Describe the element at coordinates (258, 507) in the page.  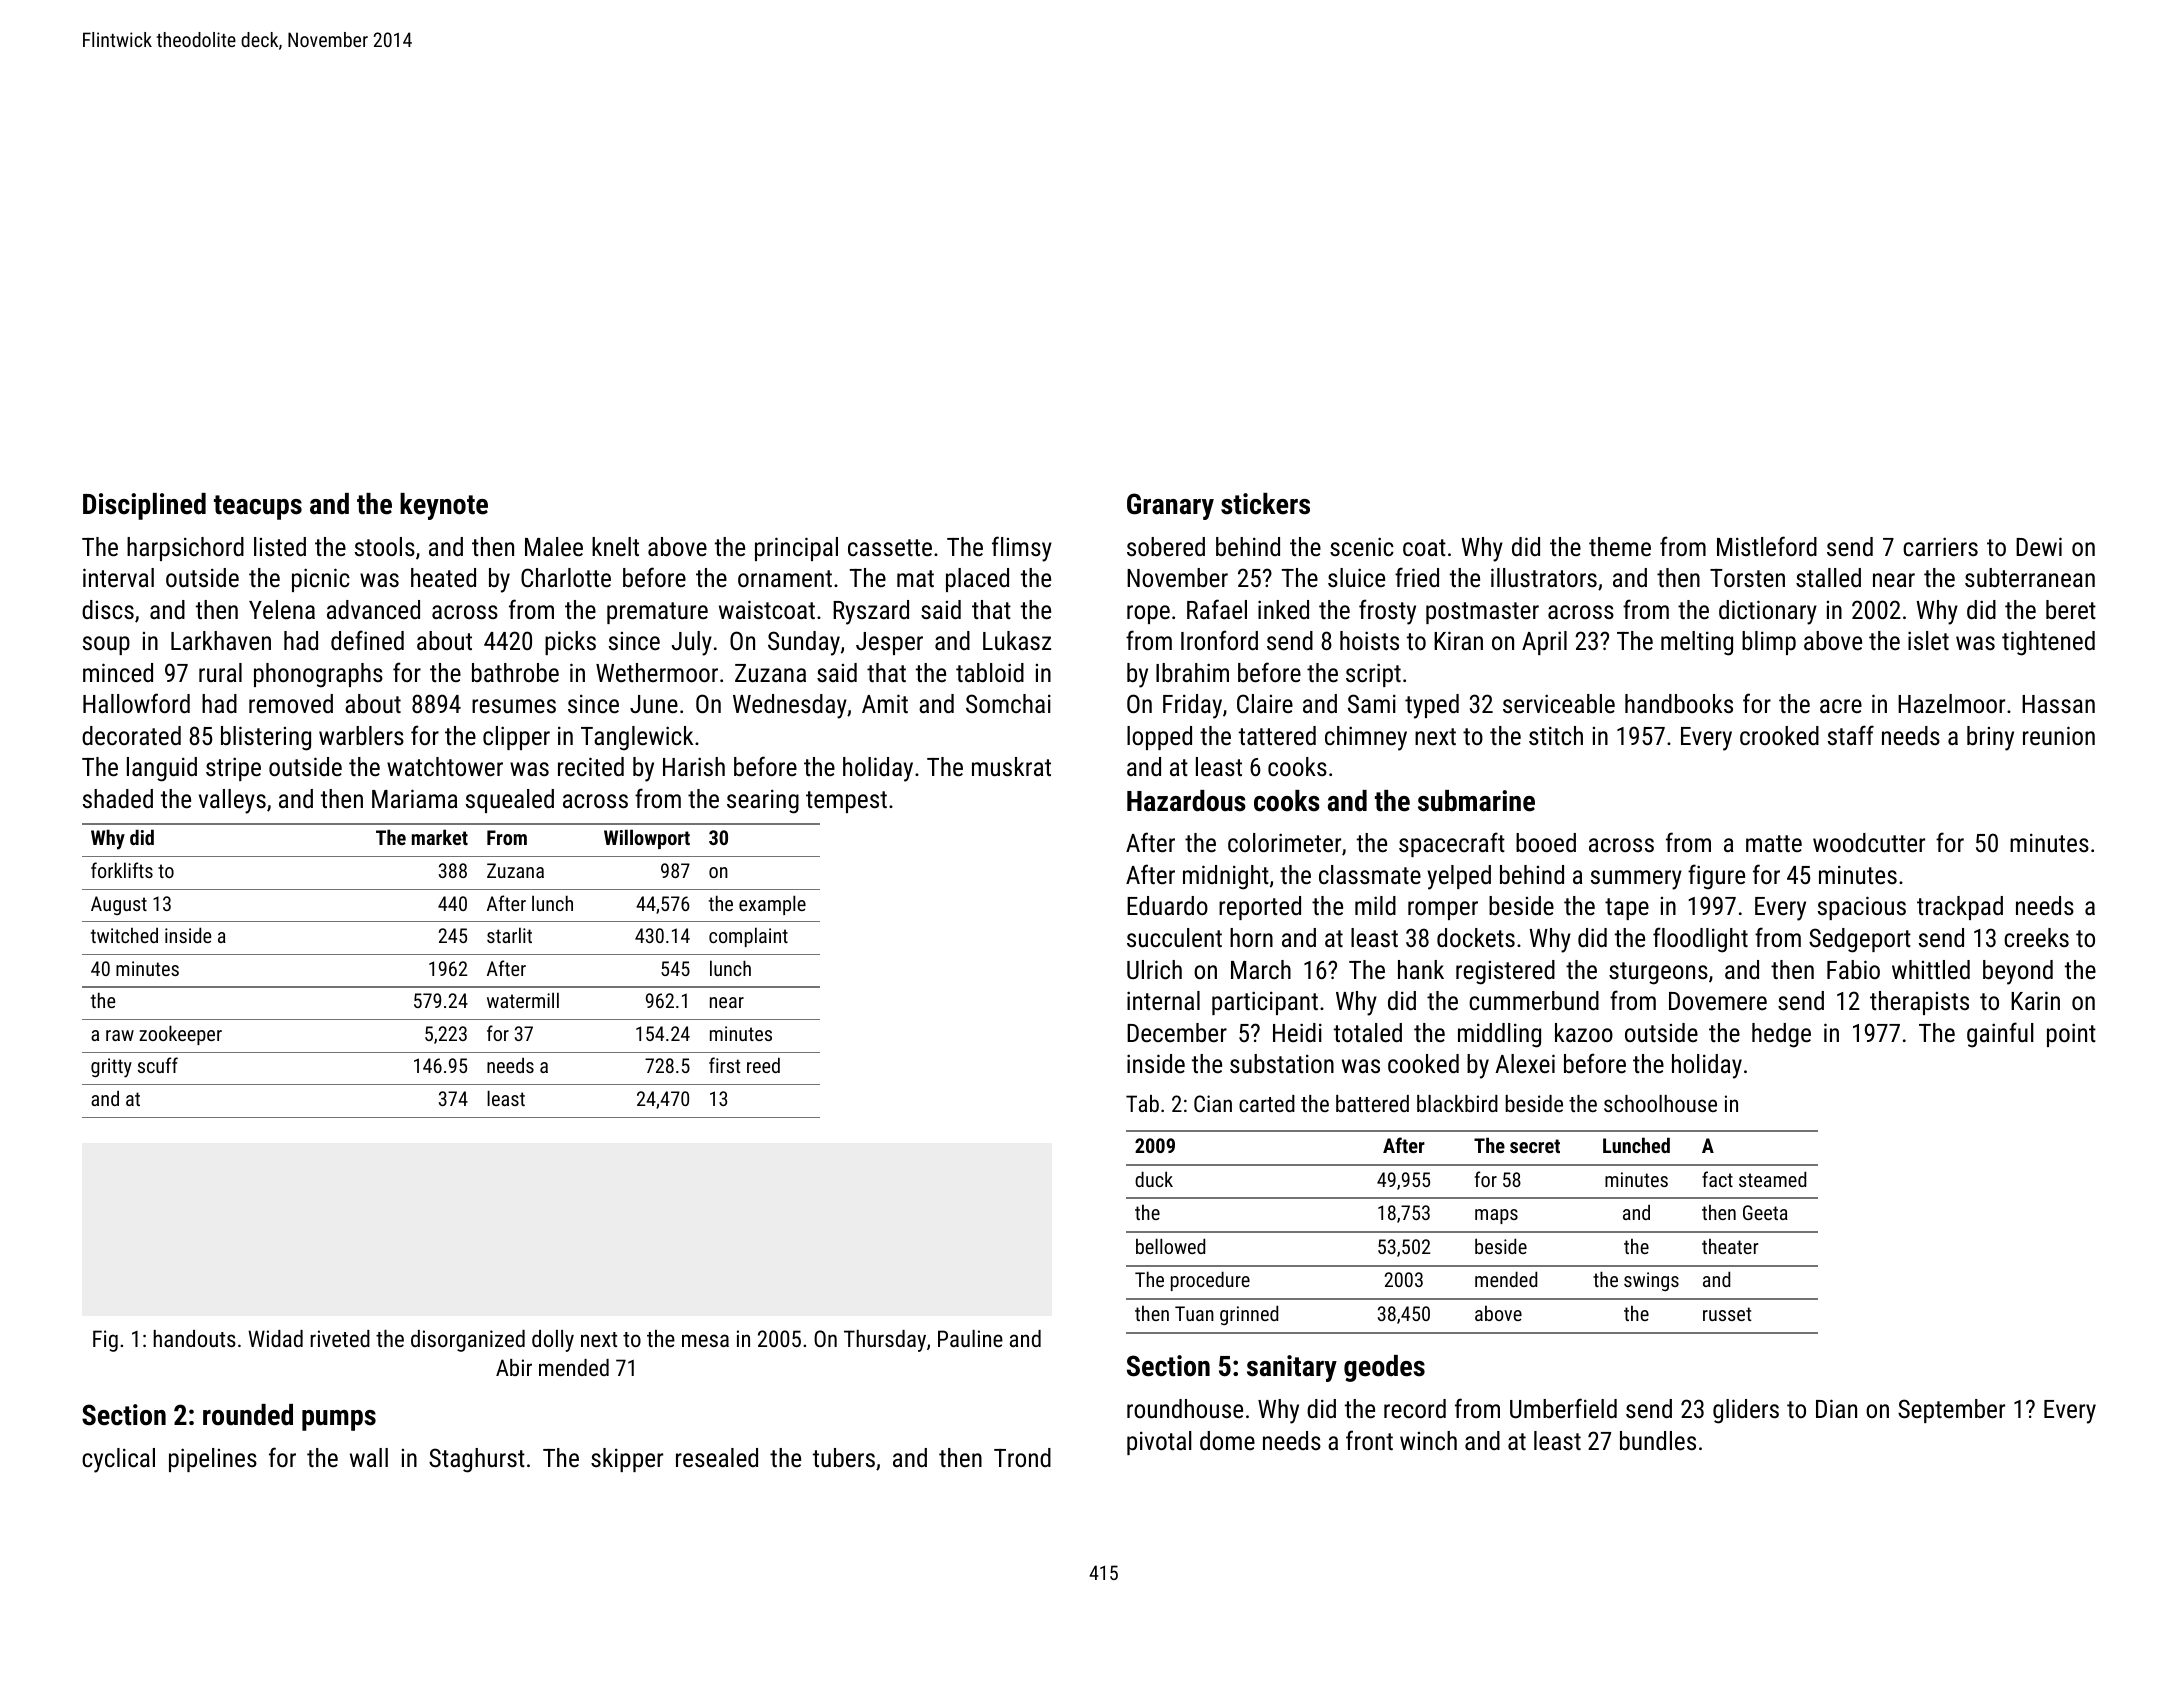
I see `teacups` at that location.
